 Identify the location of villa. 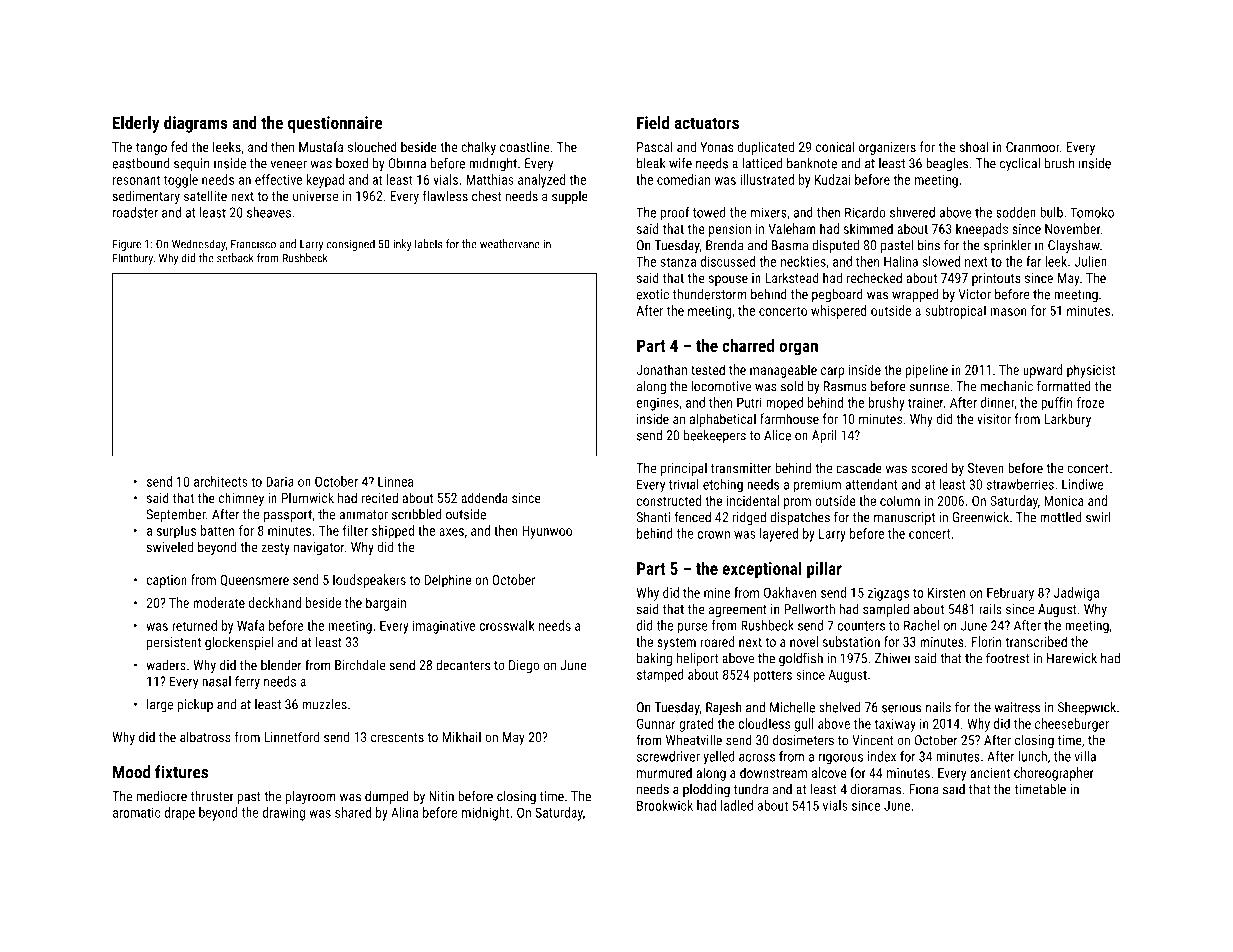
(1085, 756).
